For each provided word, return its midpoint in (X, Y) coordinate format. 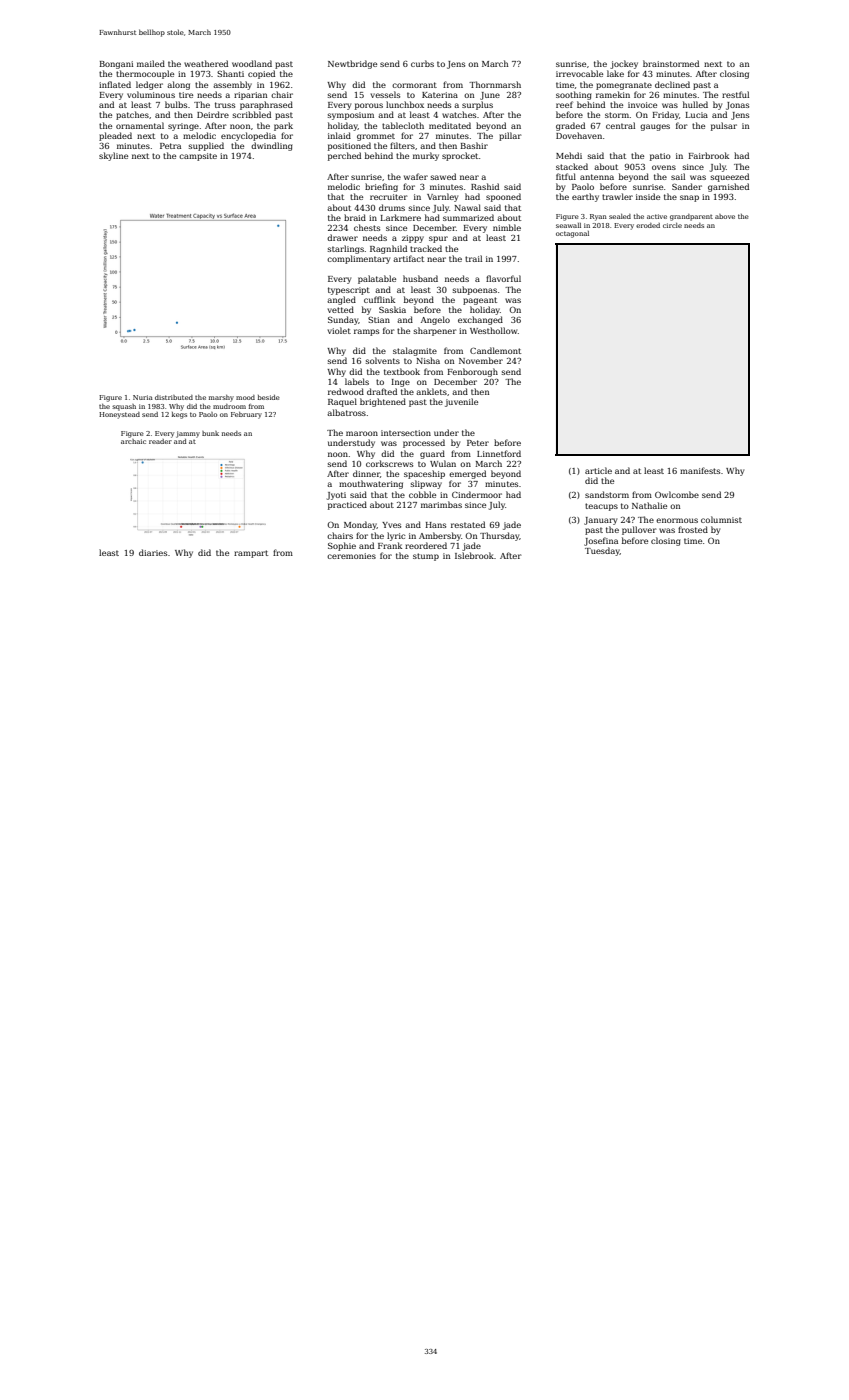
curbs (422, 63)
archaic (133, 441)
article (598, 470)
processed (424, 443)
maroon (362, 433)
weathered (206, 63)
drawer (342, 237)
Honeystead (119, 415)
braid (355, 217)
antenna (597, 177)
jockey (624, 64)
